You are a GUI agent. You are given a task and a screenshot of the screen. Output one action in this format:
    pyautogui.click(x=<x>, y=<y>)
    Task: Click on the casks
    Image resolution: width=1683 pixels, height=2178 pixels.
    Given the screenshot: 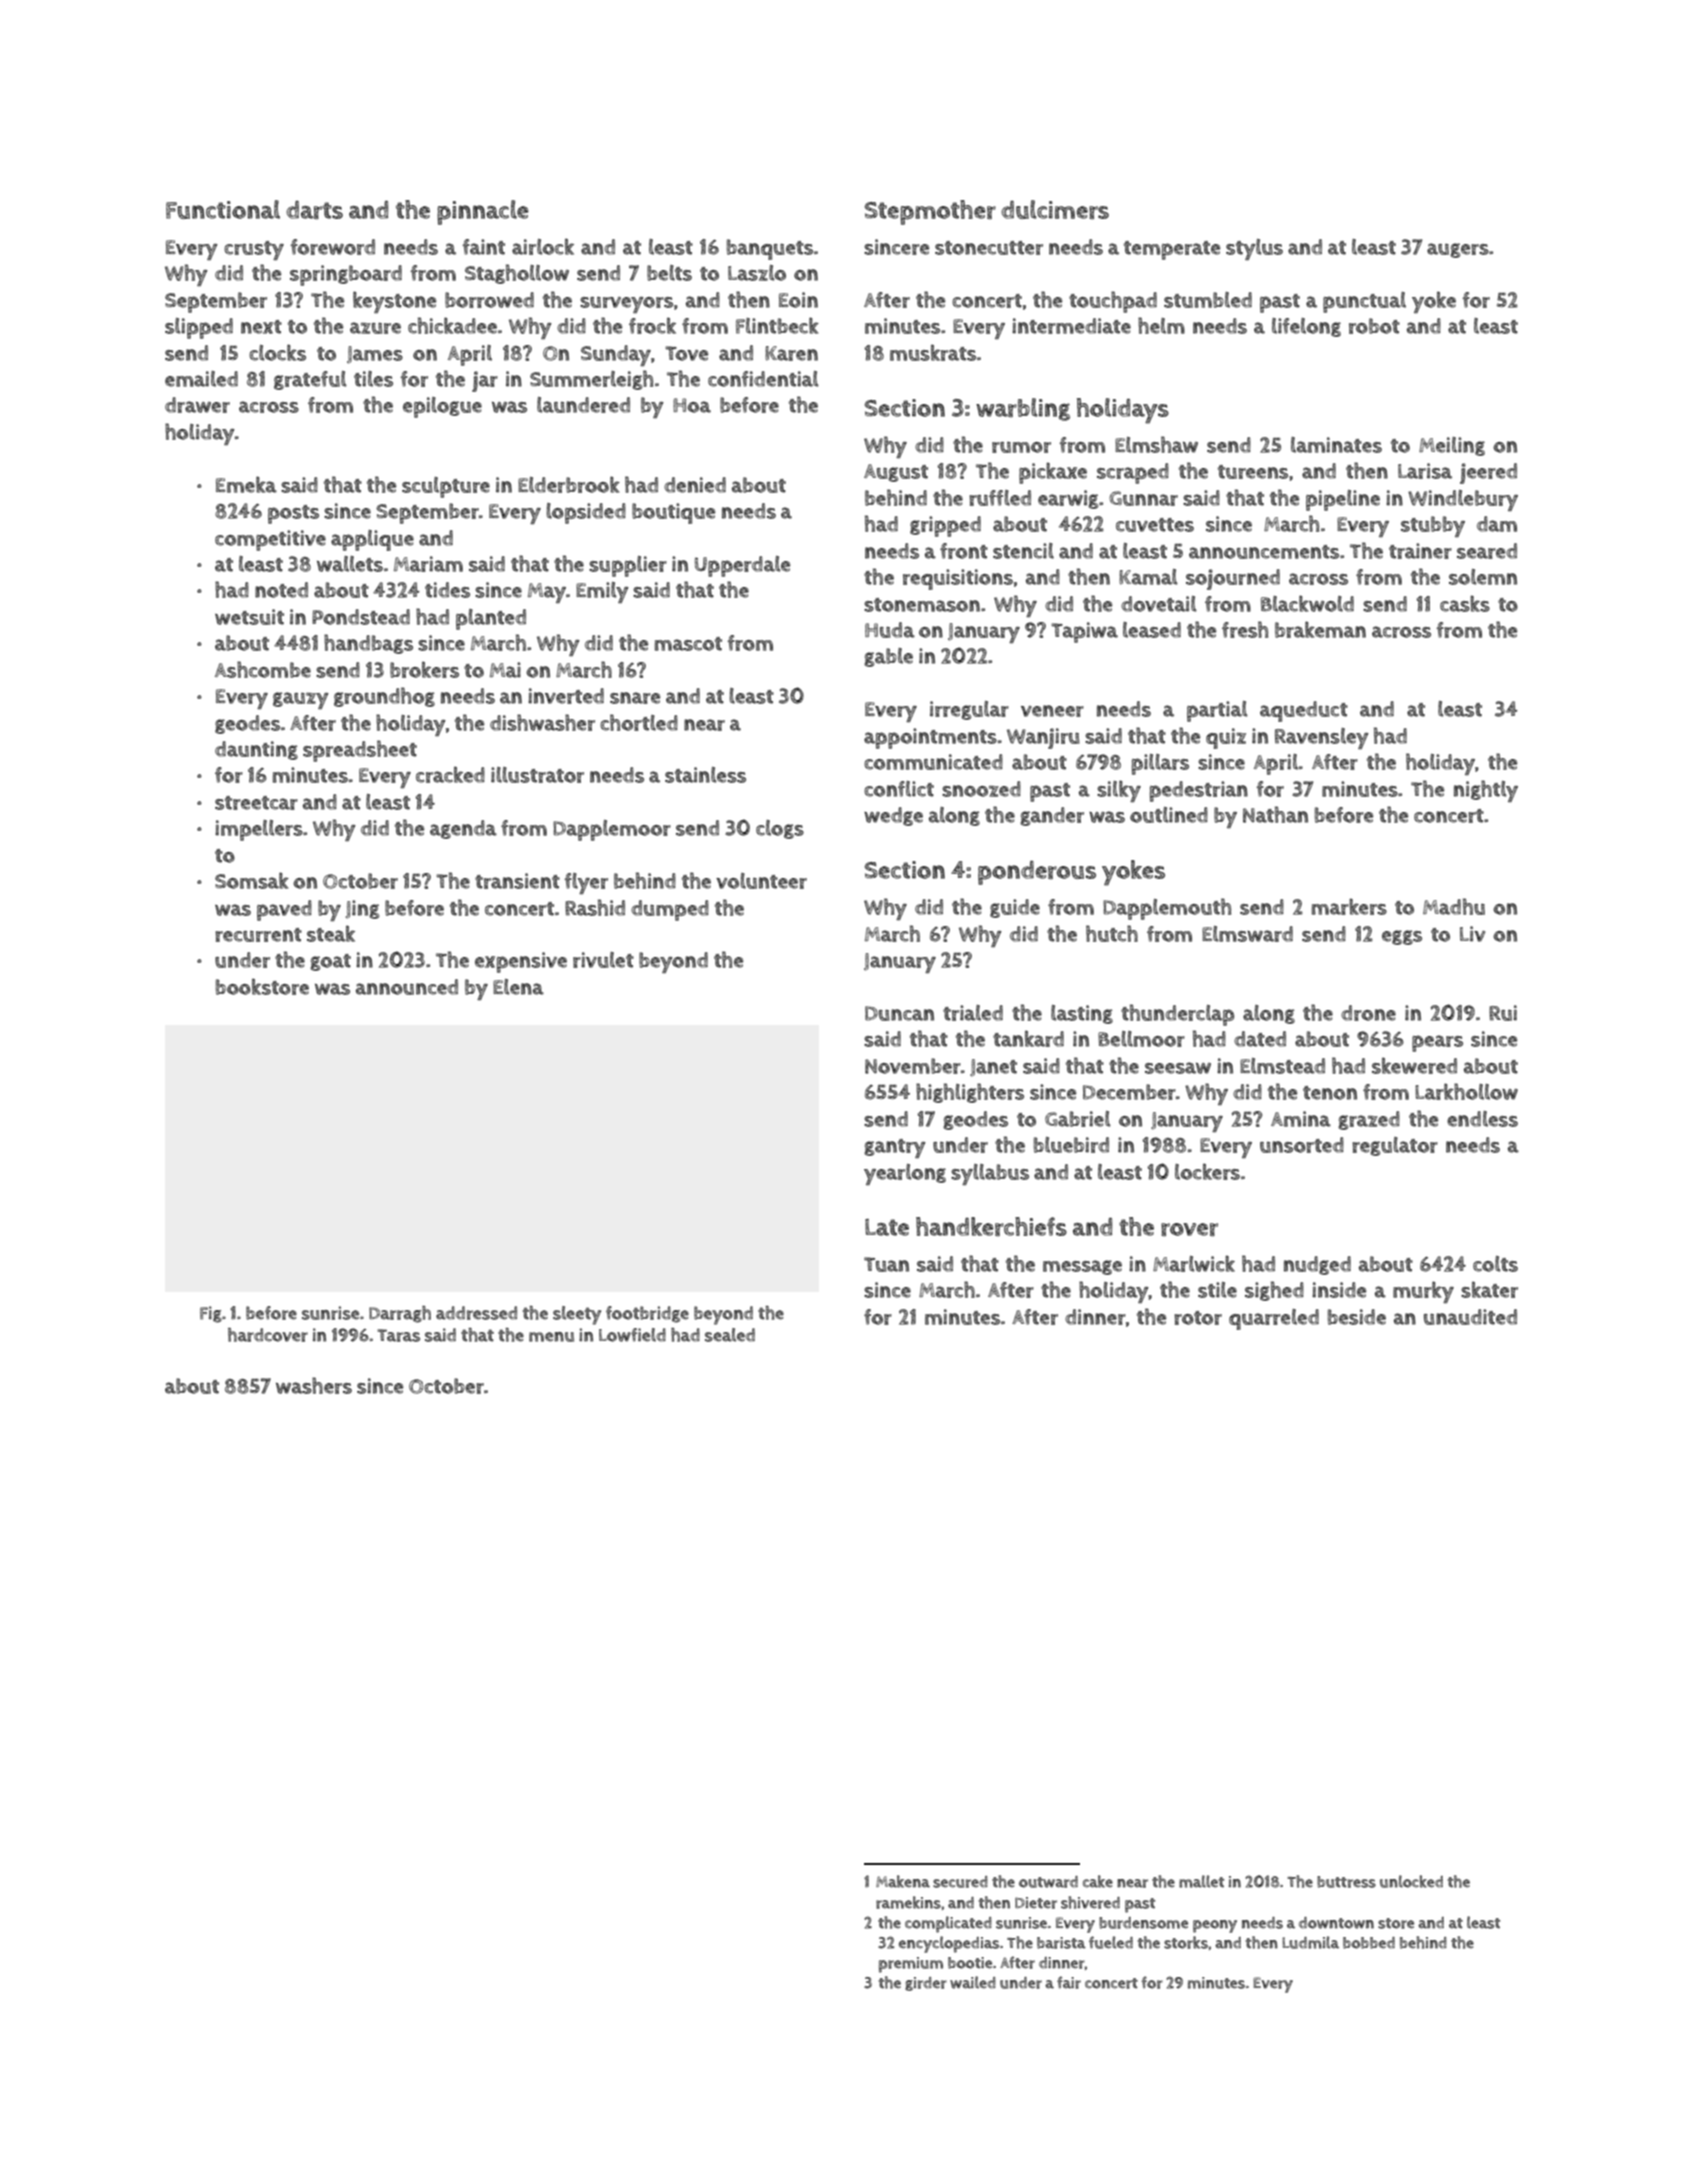 What is the action you would take?
    pyautogui.click(x=1465, y=603)
